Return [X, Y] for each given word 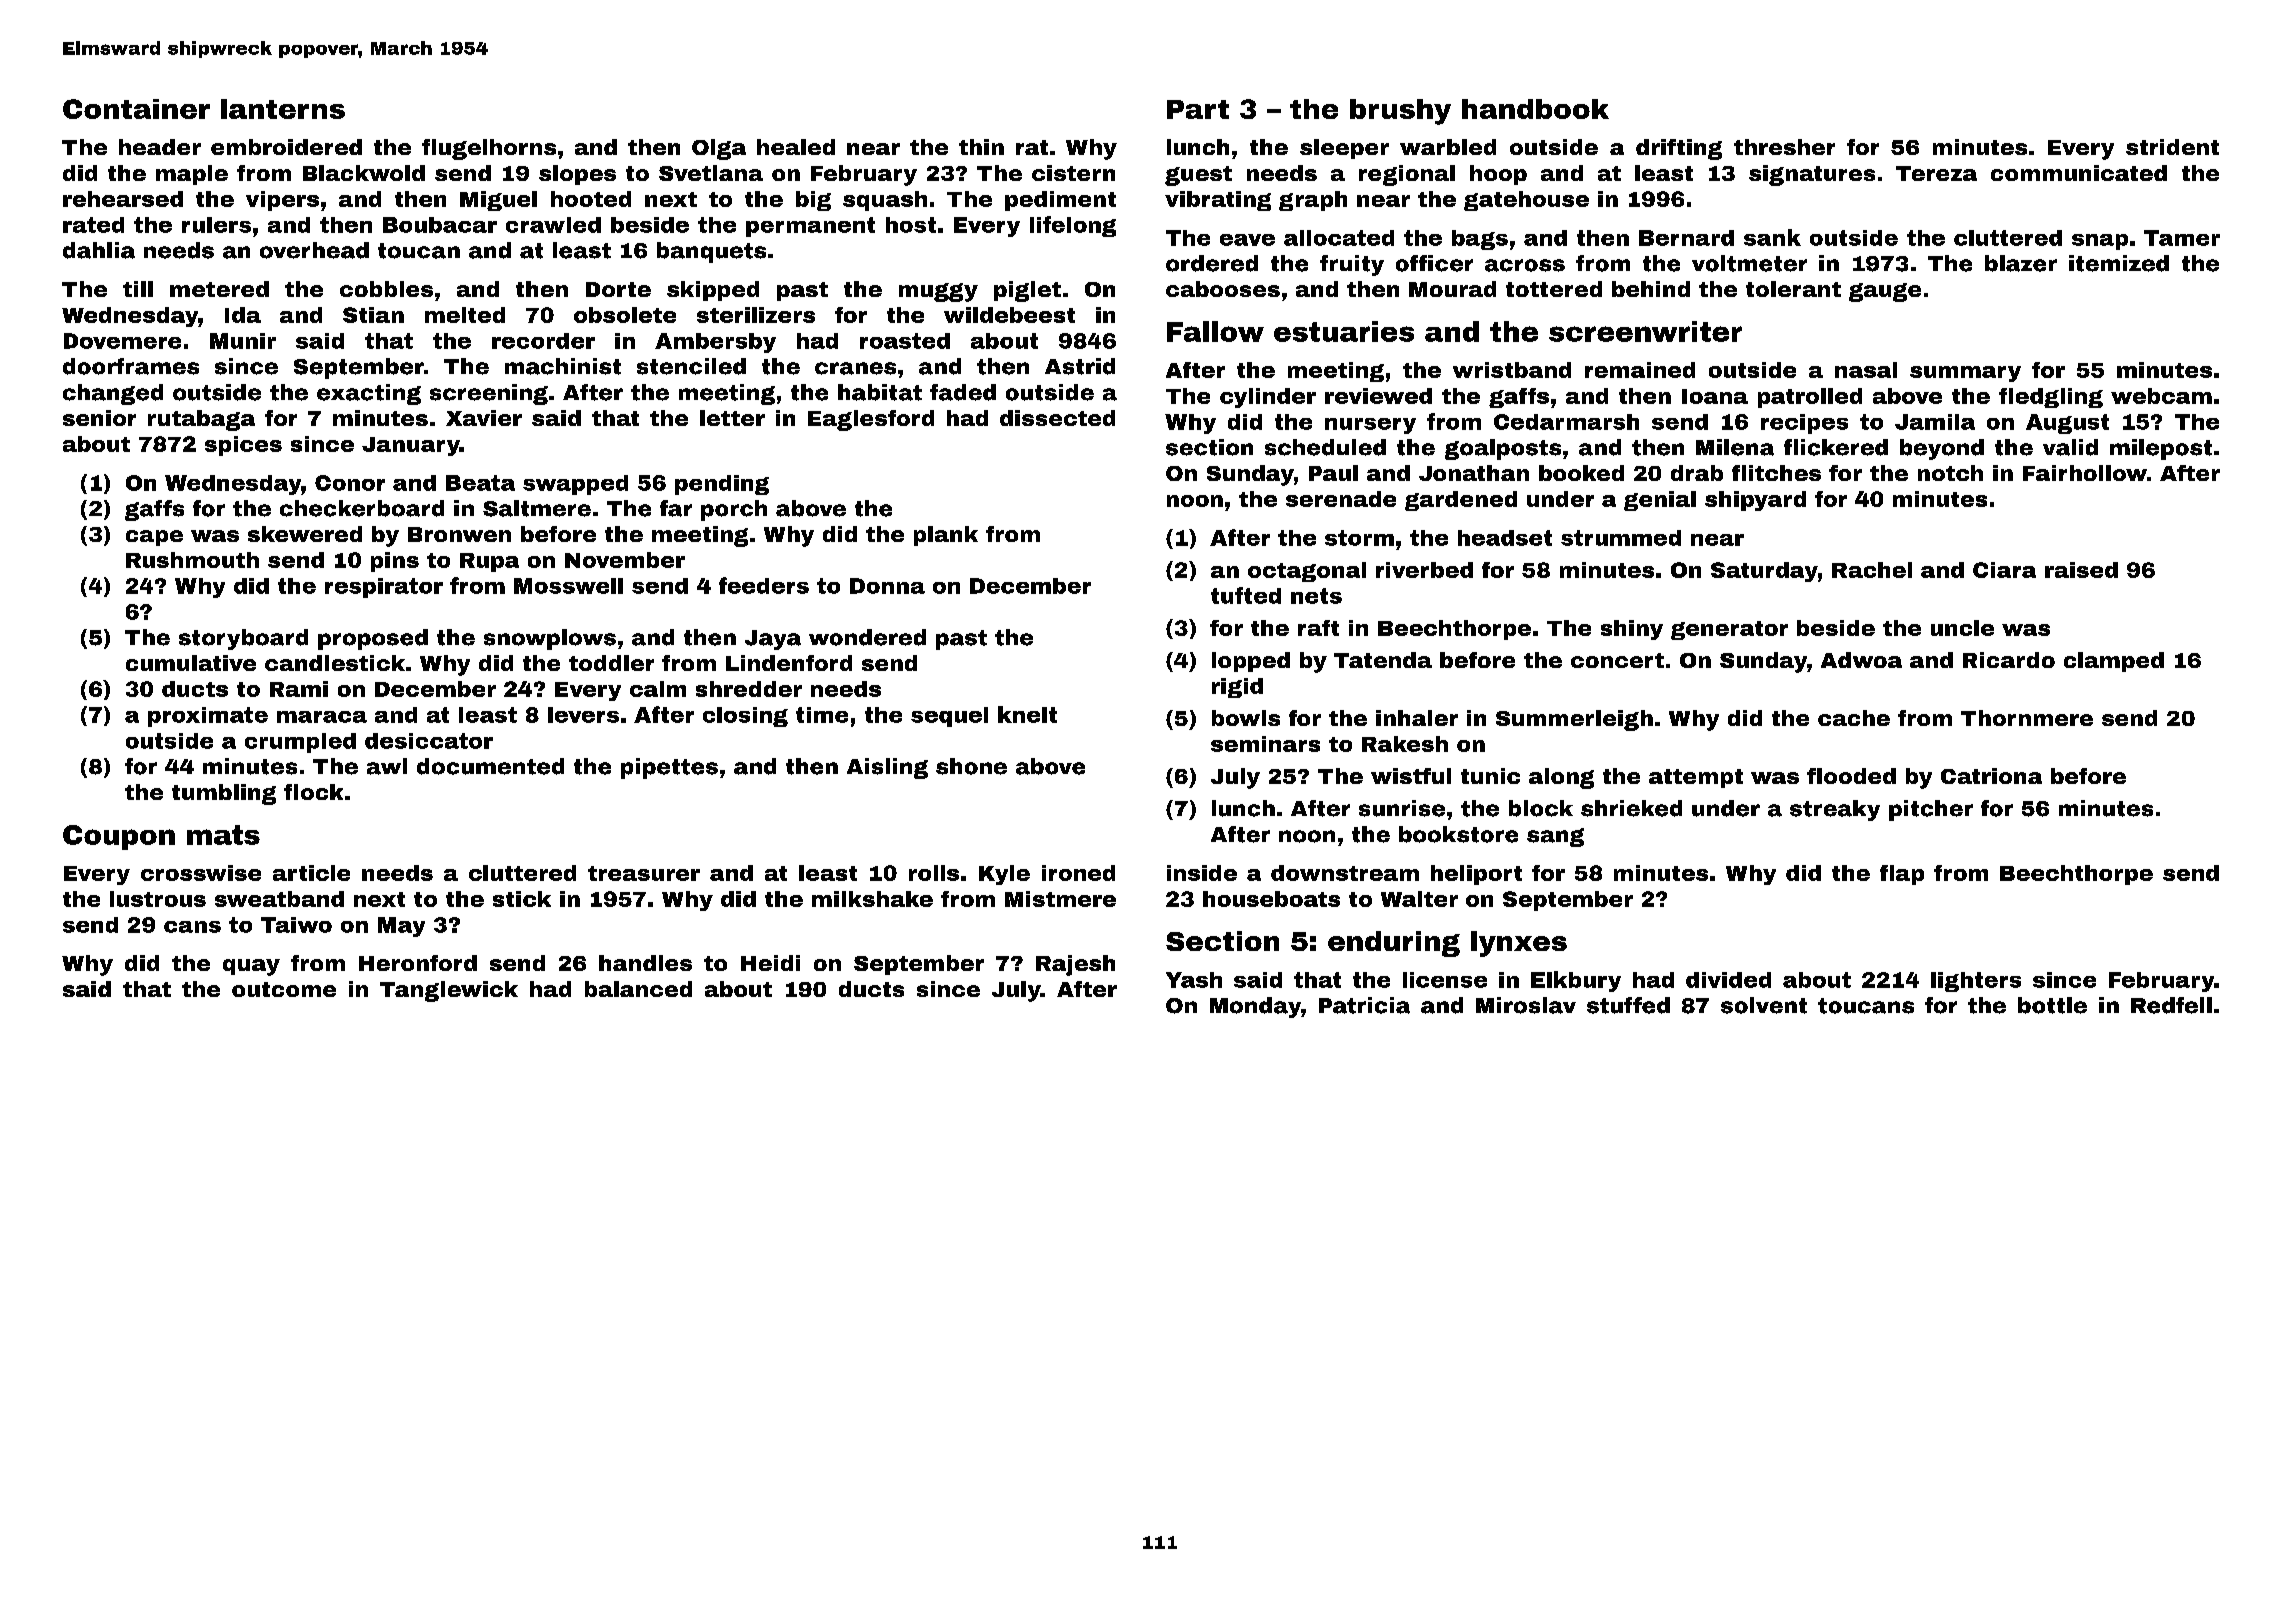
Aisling [887, 768]
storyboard [243, 639]
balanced [638, 989]
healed [796, 147]
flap [1902, 875]
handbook [1535, 109]
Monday [1255, 1007]
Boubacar [440, 225]
